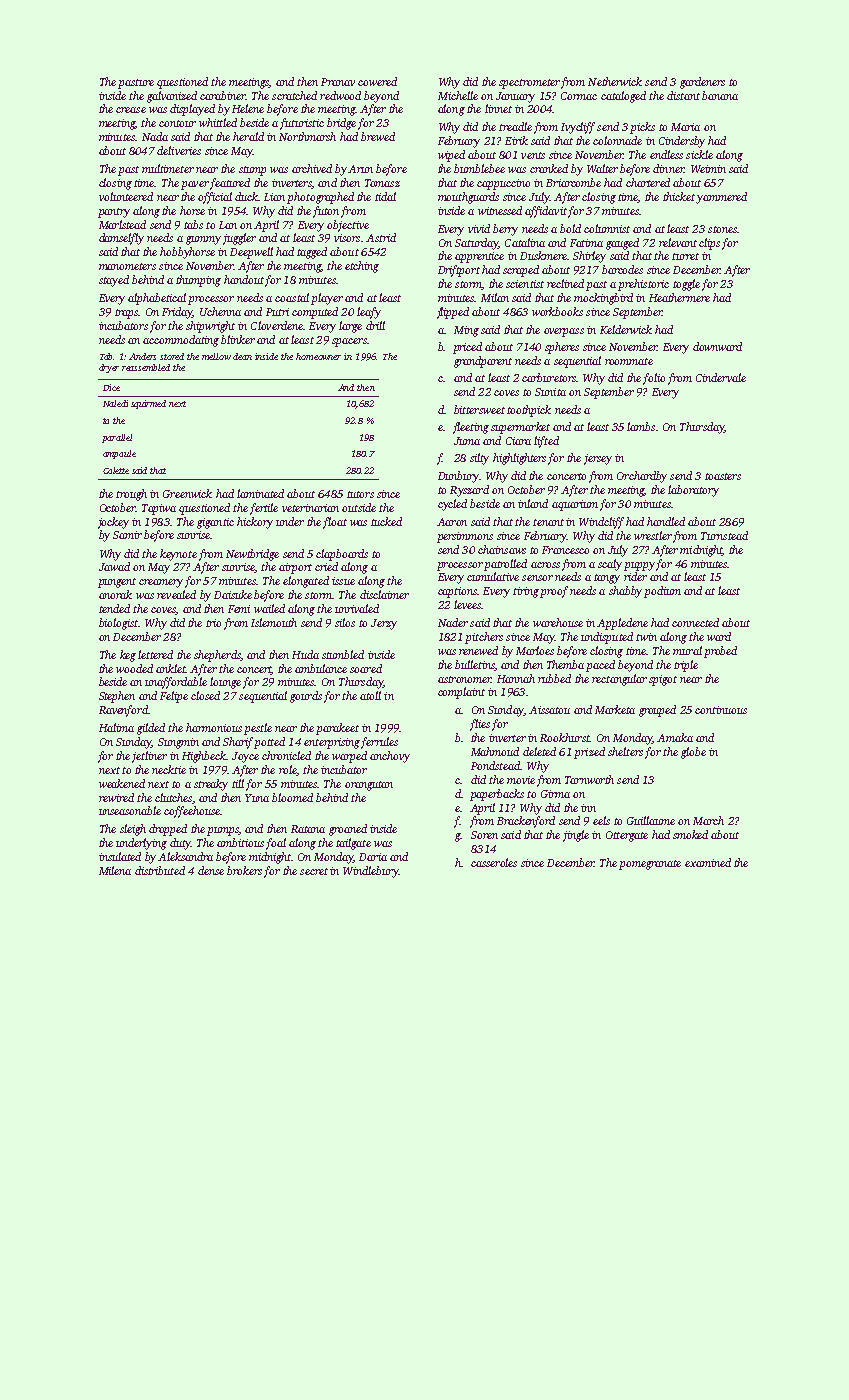 This image has width=849, height=1400. What do you see at coordinates (269, 608) in the image?
I see `wailed` at bounding box center [269, 608].
